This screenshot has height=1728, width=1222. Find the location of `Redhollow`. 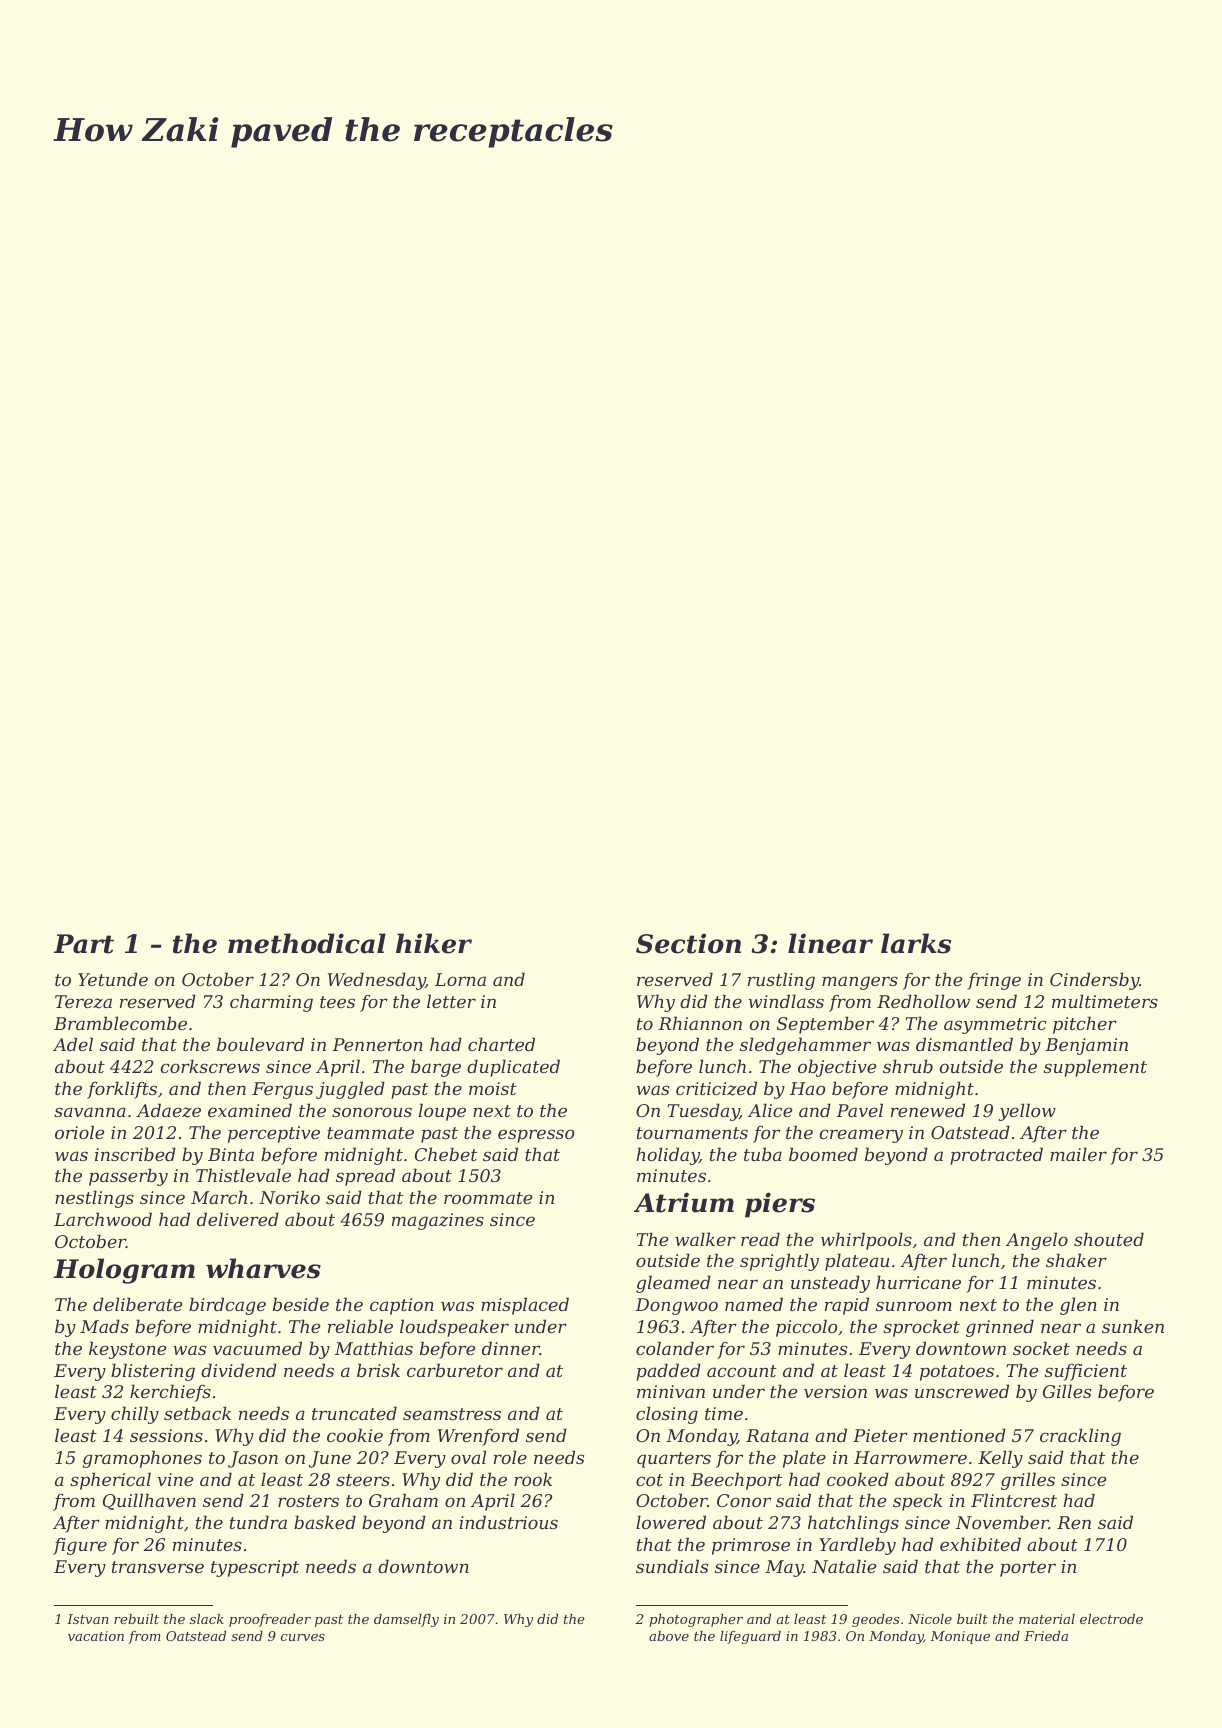

Redhollow is located at coordinates (923, 1001).
